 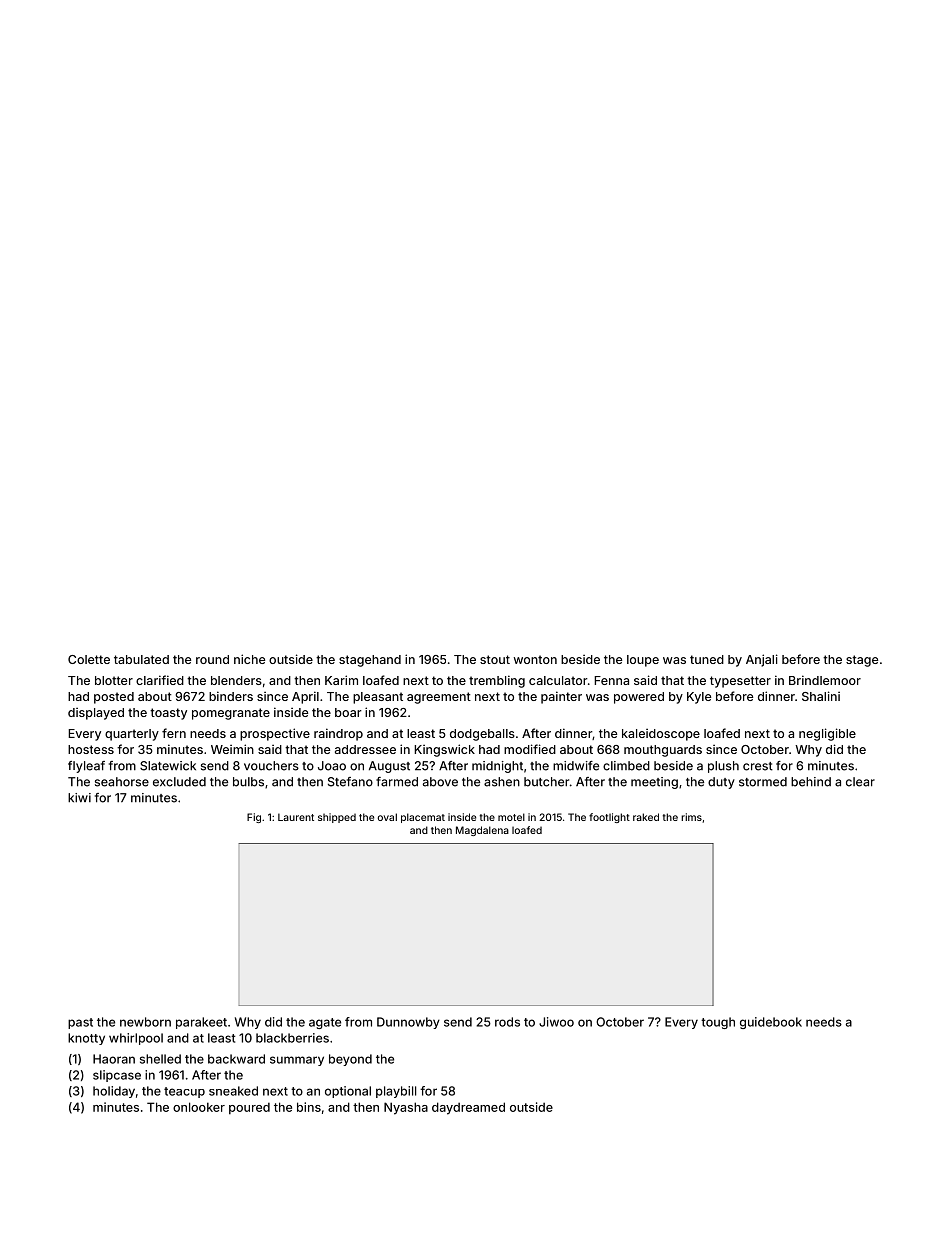 What do you see at coordinates (530, 749) in the screenshot?
I see `modified` at bounding box center [530, 749].
